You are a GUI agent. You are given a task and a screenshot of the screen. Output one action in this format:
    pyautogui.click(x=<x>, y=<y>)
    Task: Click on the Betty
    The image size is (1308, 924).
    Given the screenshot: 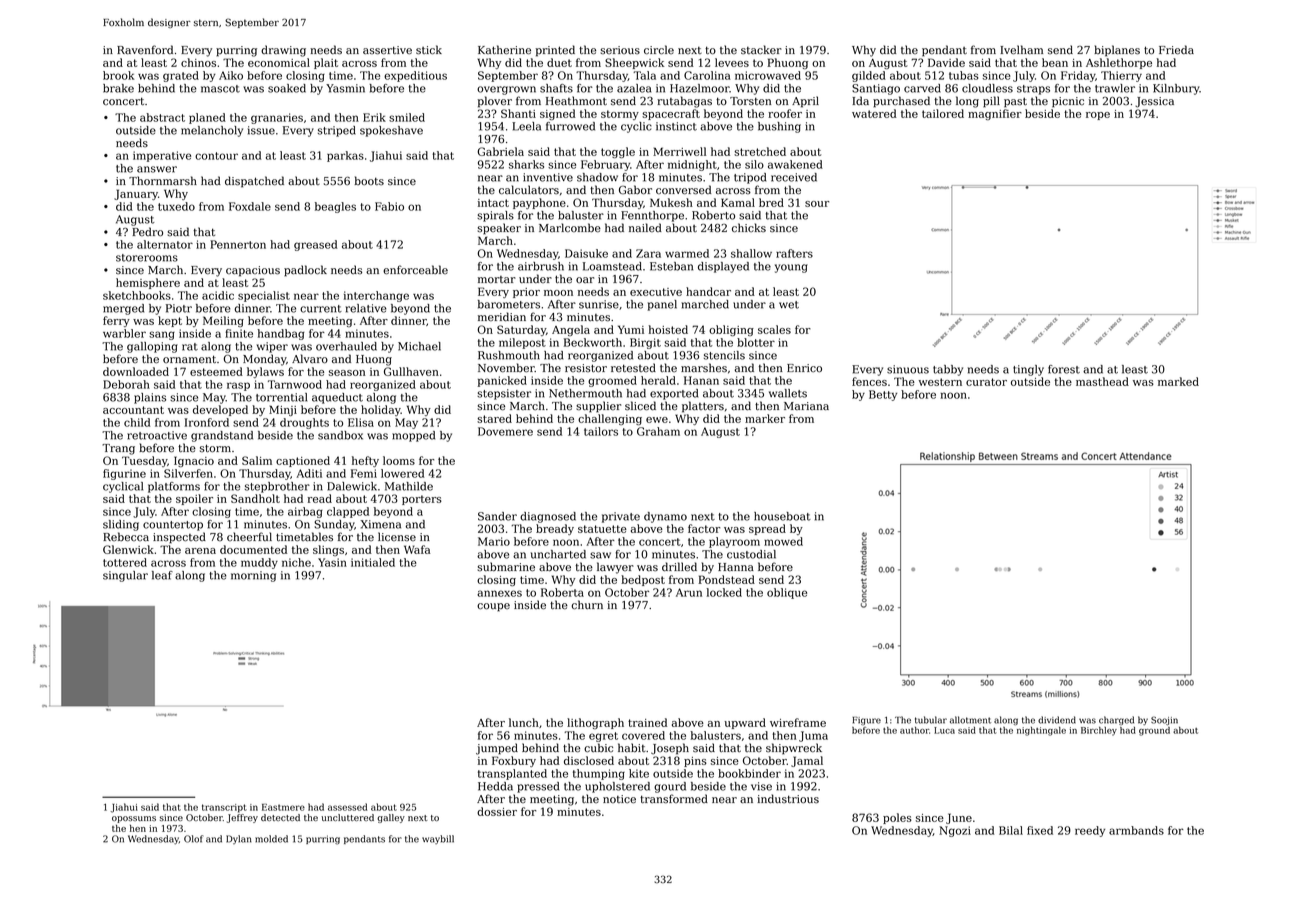 What is the action you would take?
    pyautogui.click(x=883, y=395)
